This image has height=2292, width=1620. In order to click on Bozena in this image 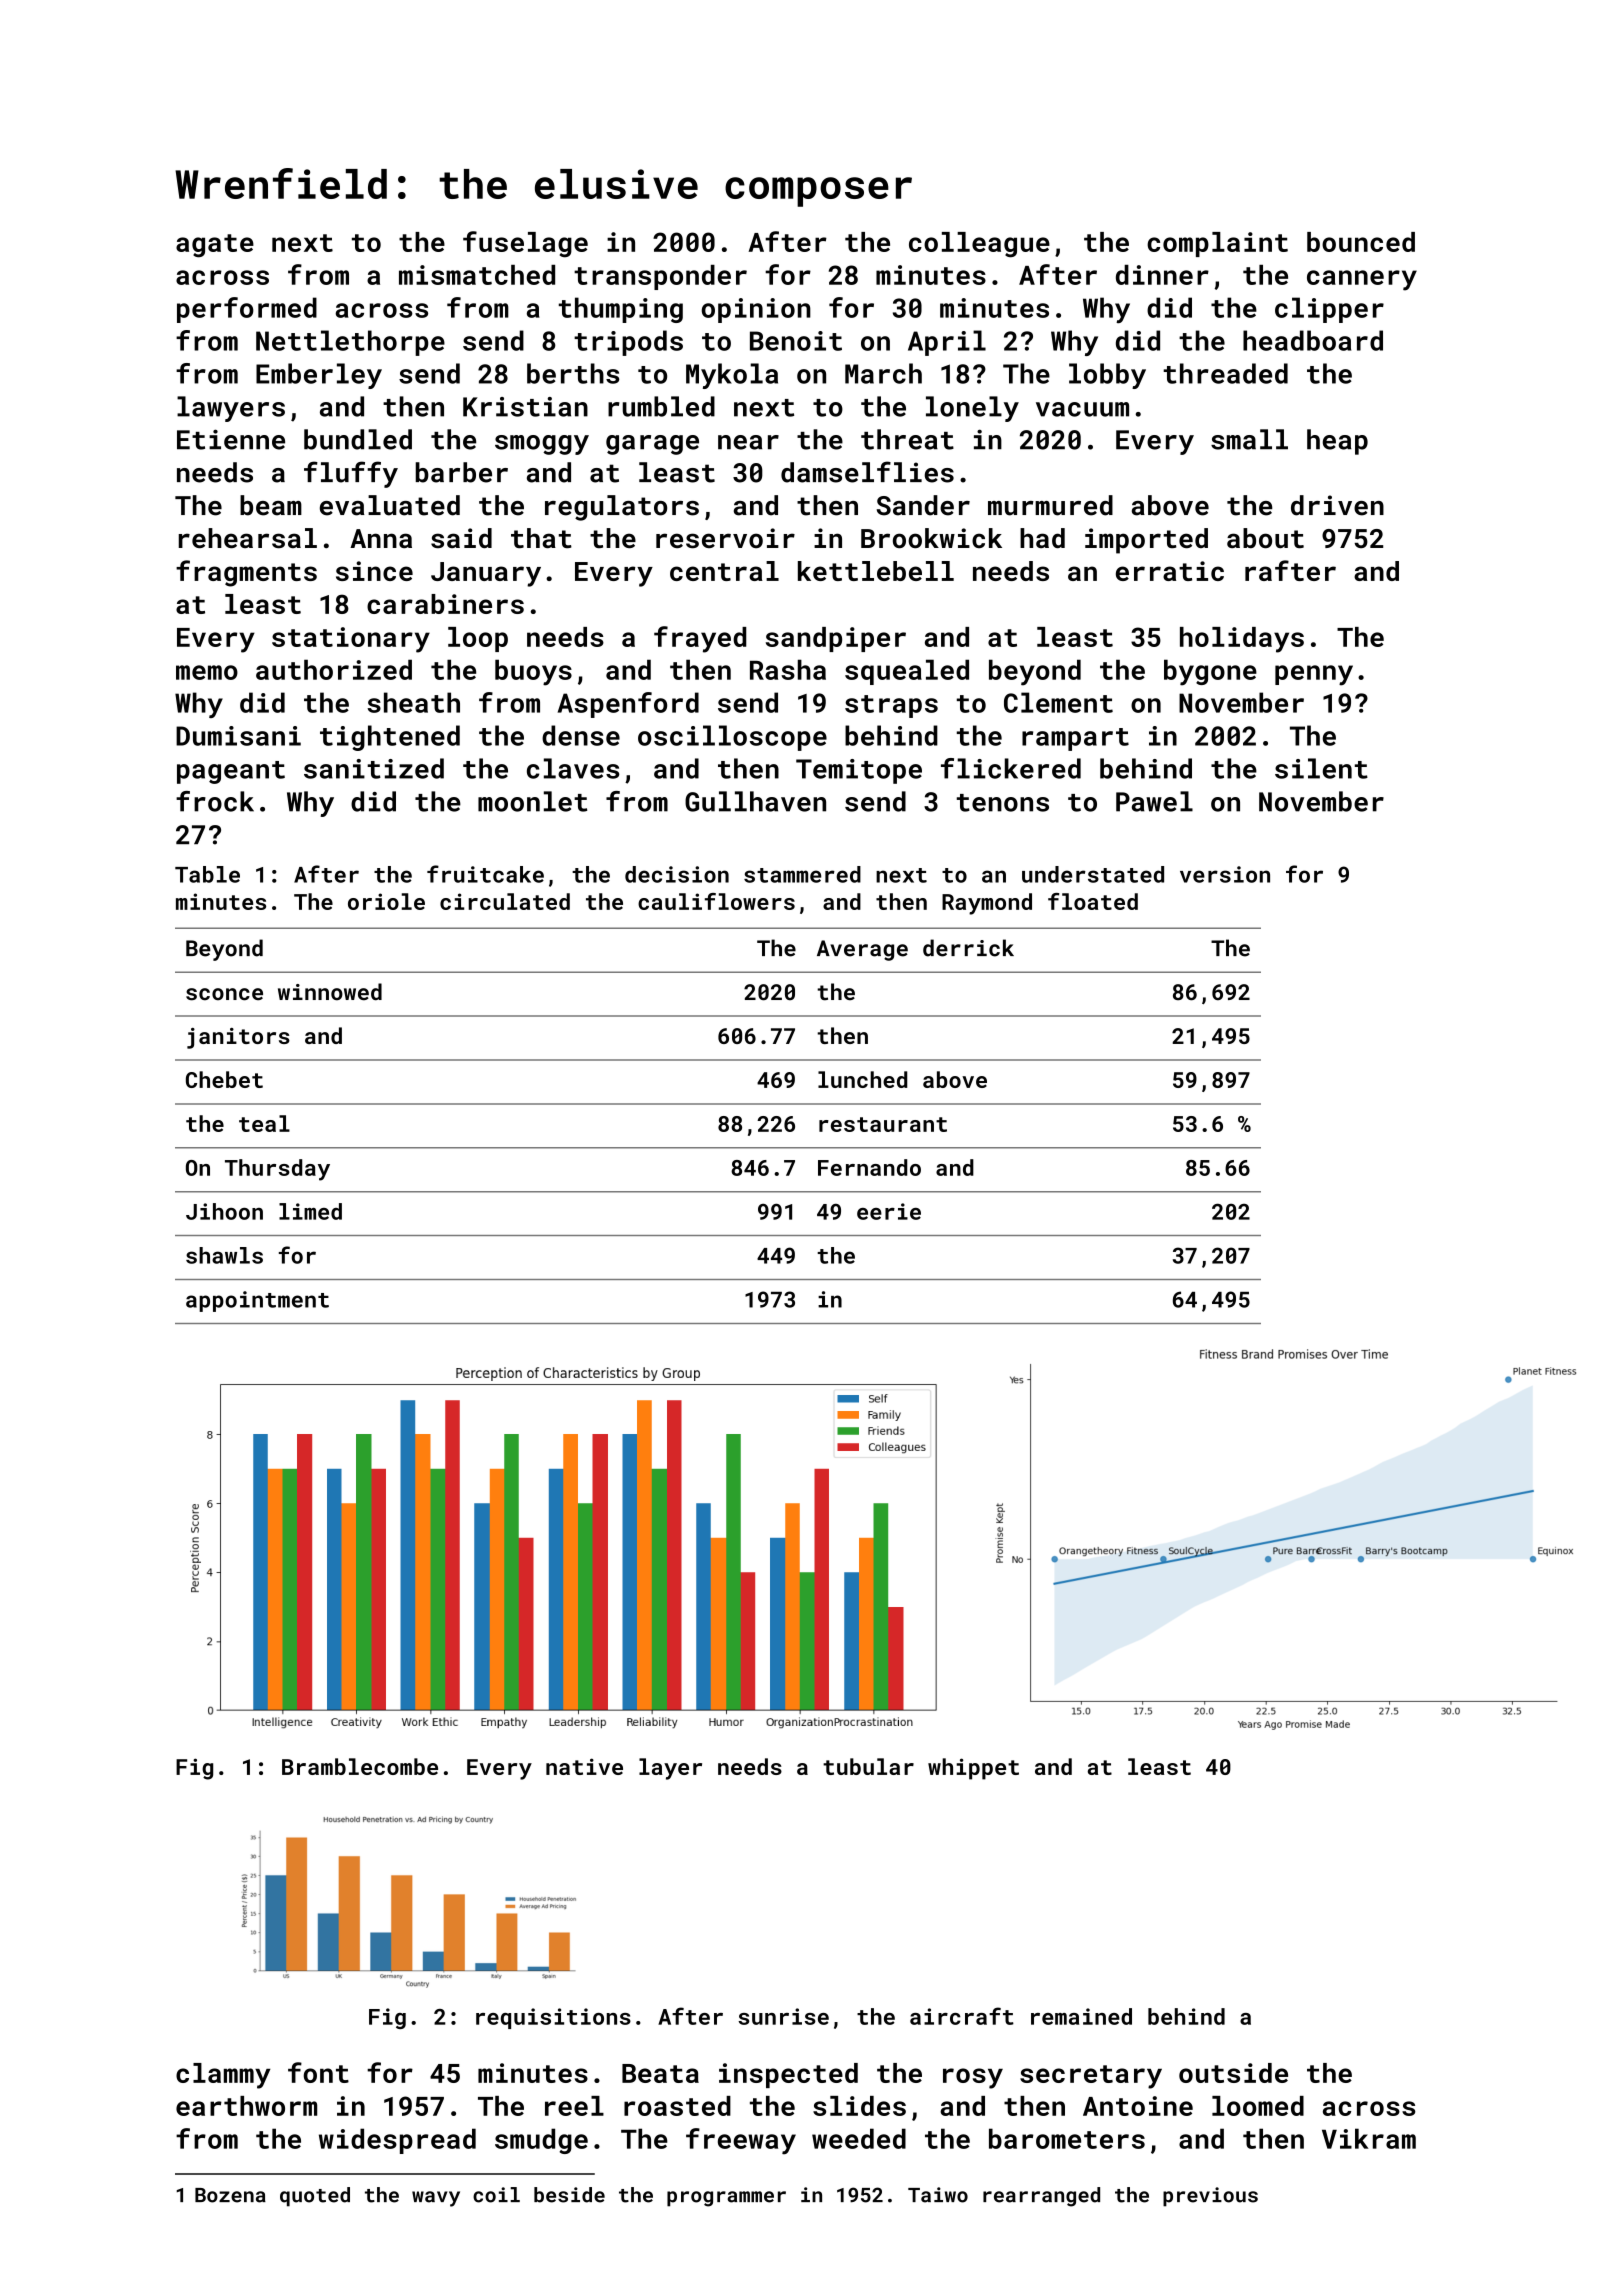, I will do `click(230, 2195)`.
